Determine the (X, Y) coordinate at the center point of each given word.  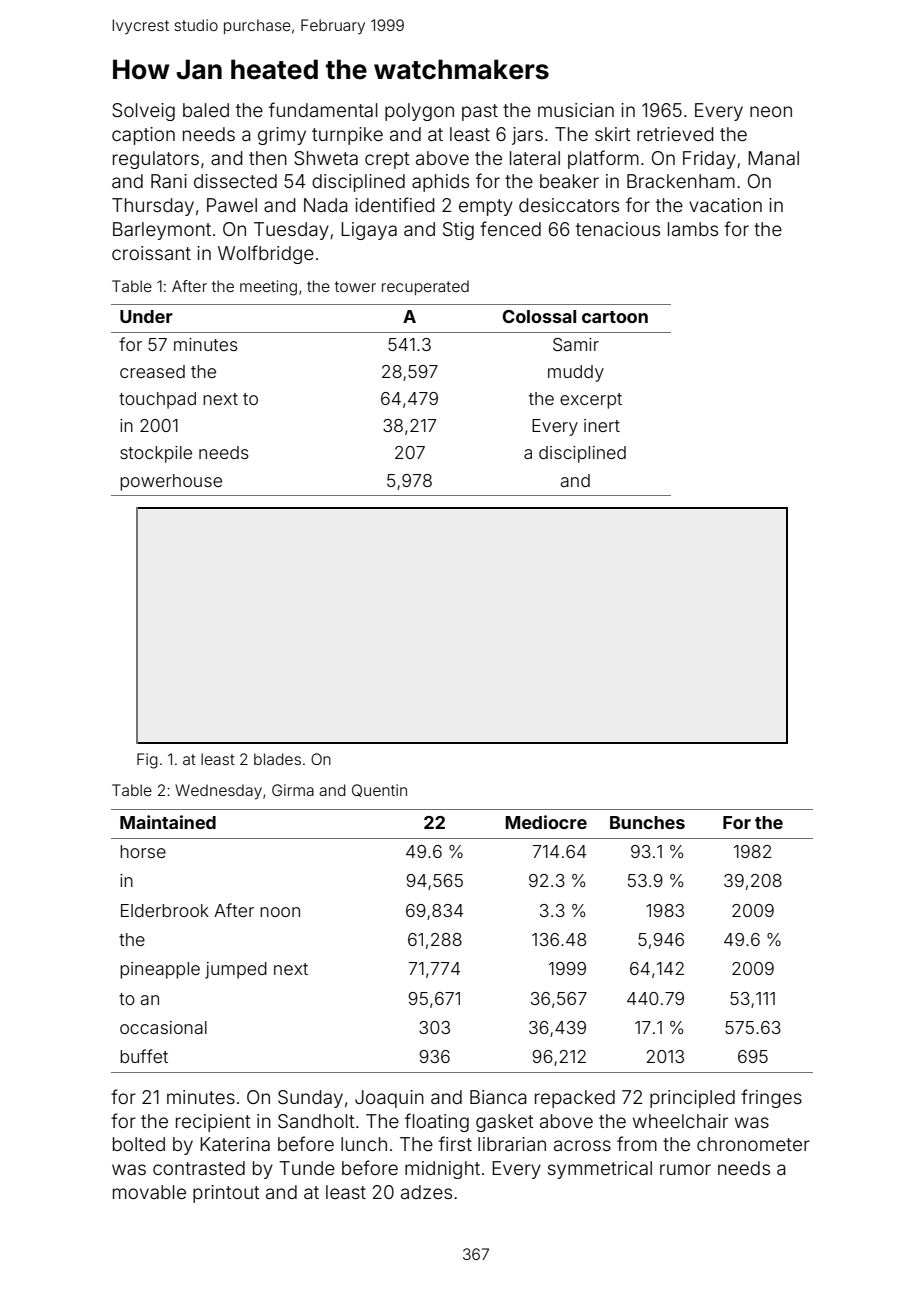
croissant (151, 253)
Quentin (379, 790)
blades (277, 759)
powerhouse (171, 482)
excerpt (591, 401)
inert (602, 425)
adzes (426, 1192)
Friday (709, 160)
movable (149, 1192)
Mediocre (546, 822)
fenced (510, 228)
